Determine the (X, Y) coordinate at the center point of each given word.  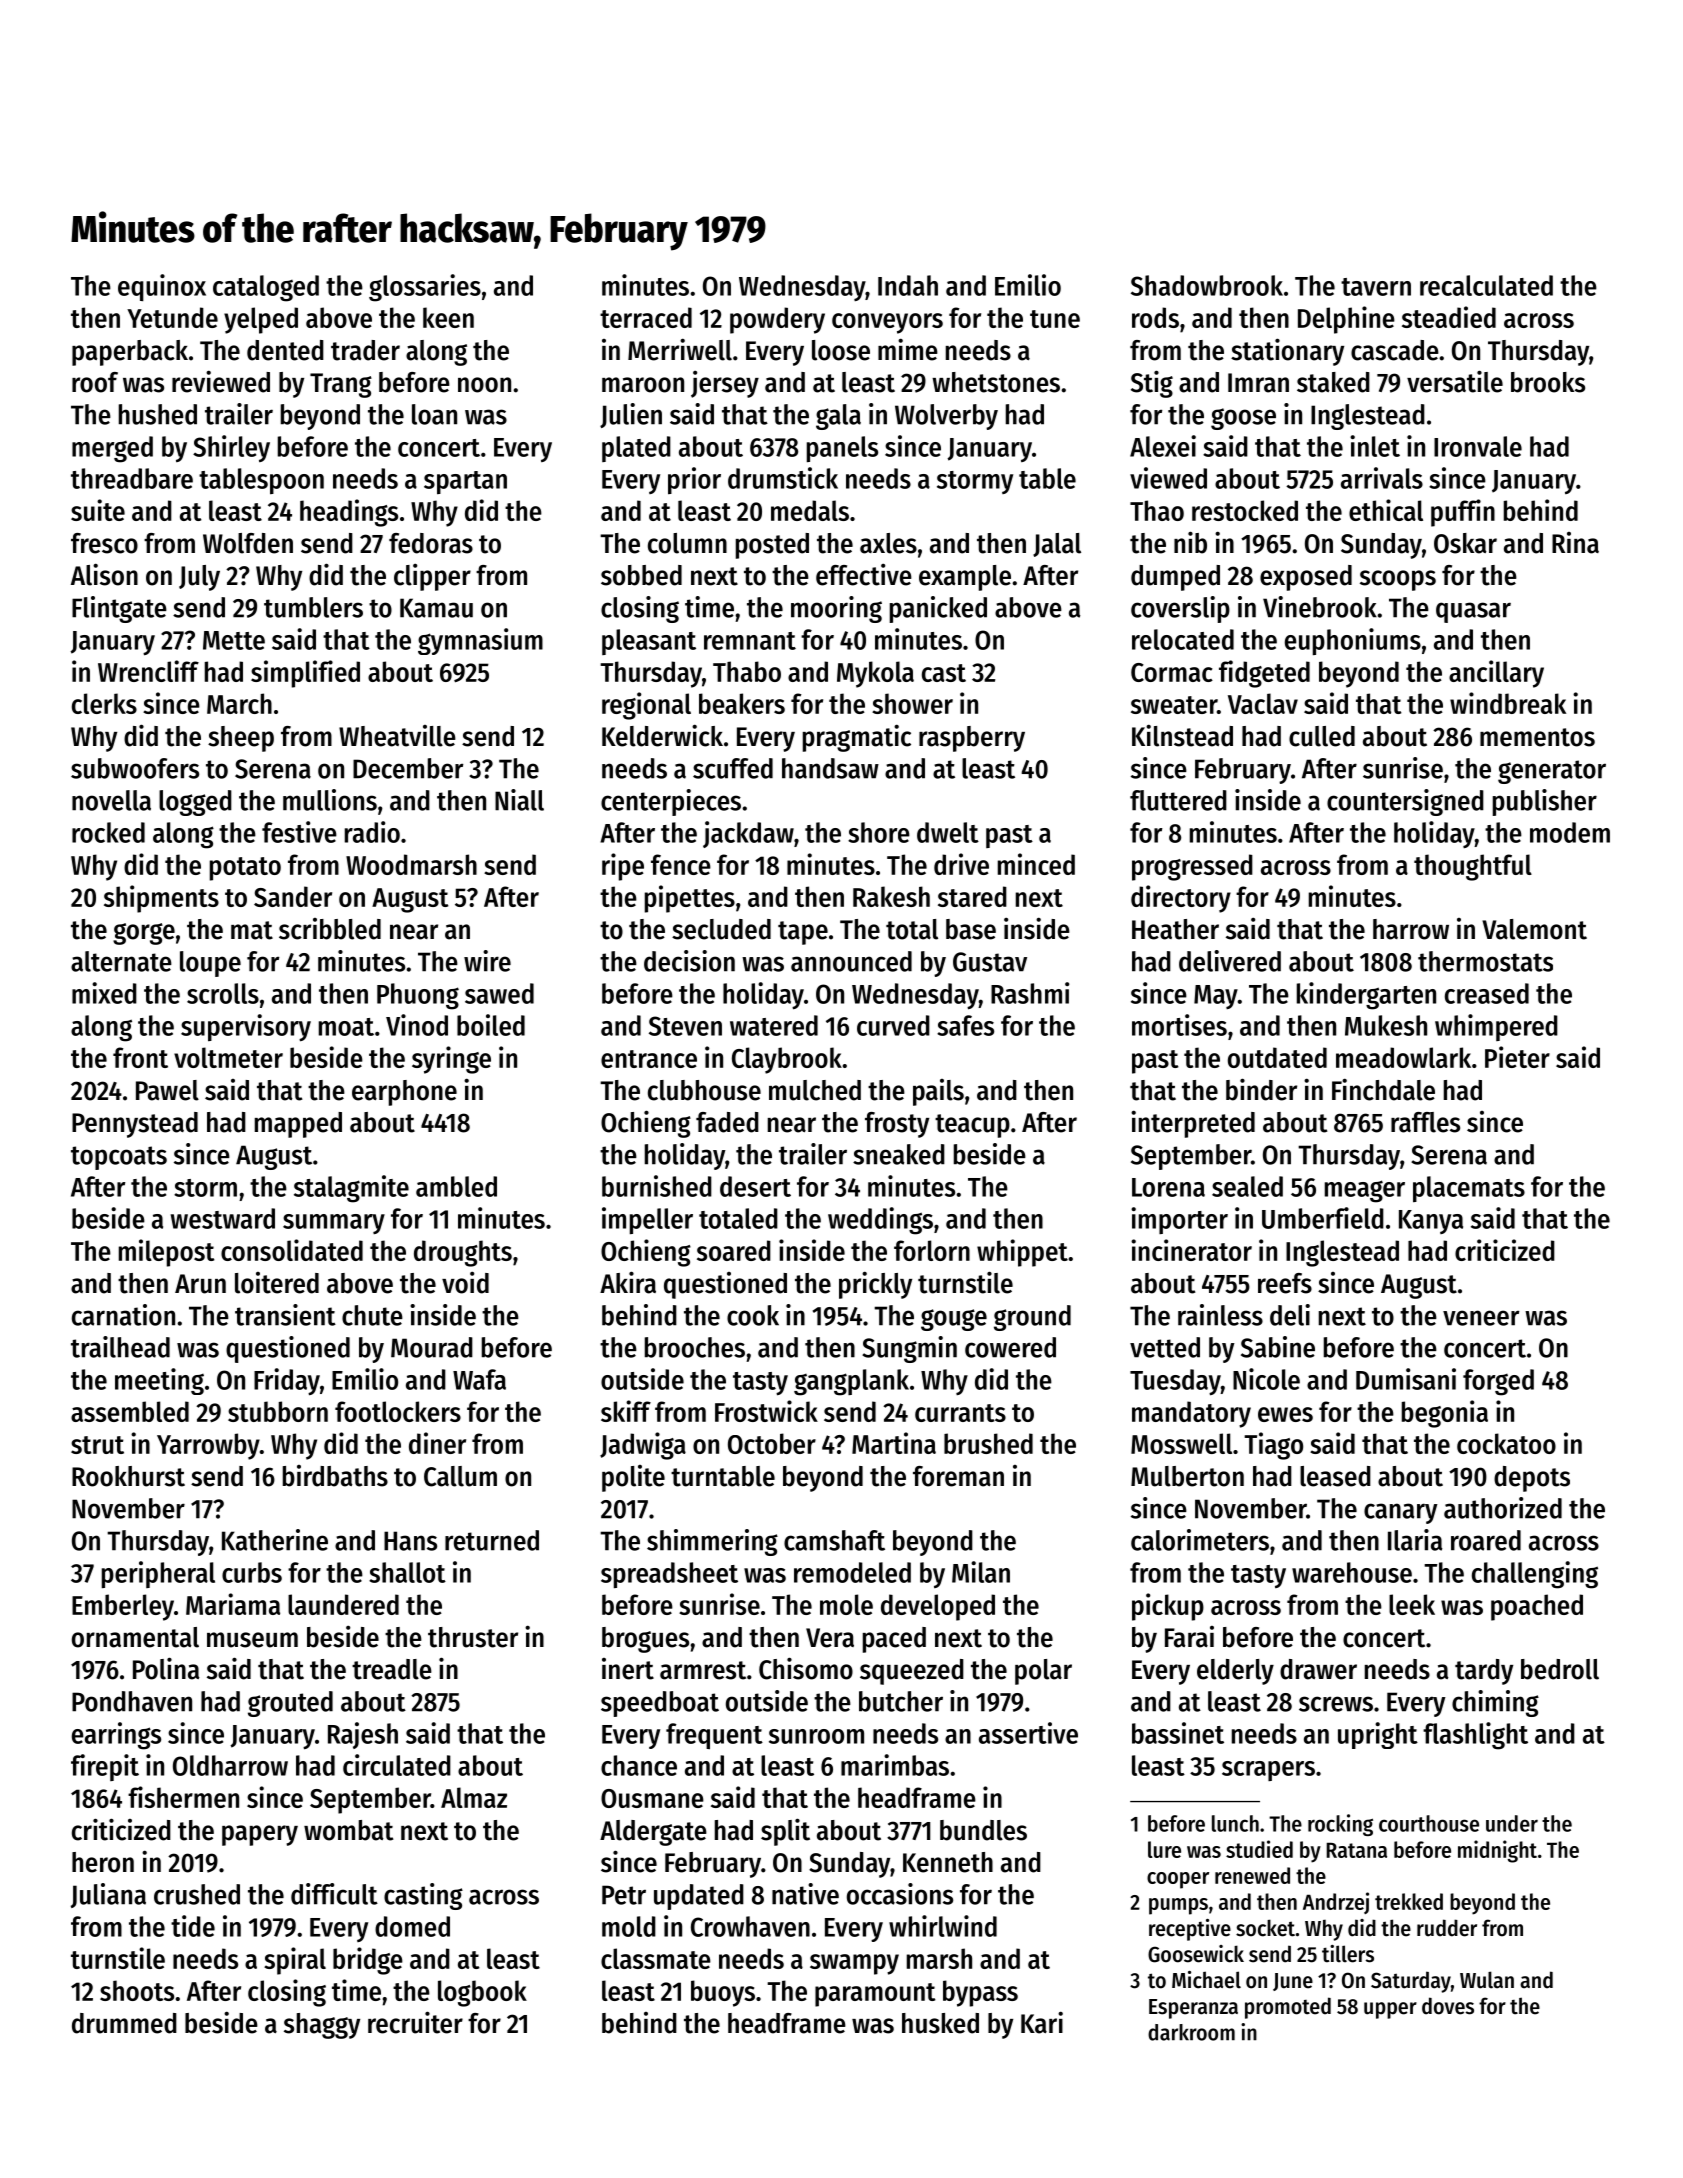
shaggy (322, 2026)
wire (487, 961)
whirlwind (943, 1926)
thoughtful (1473, 867)
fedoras (431, 543)
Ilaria (1415, 1540)
